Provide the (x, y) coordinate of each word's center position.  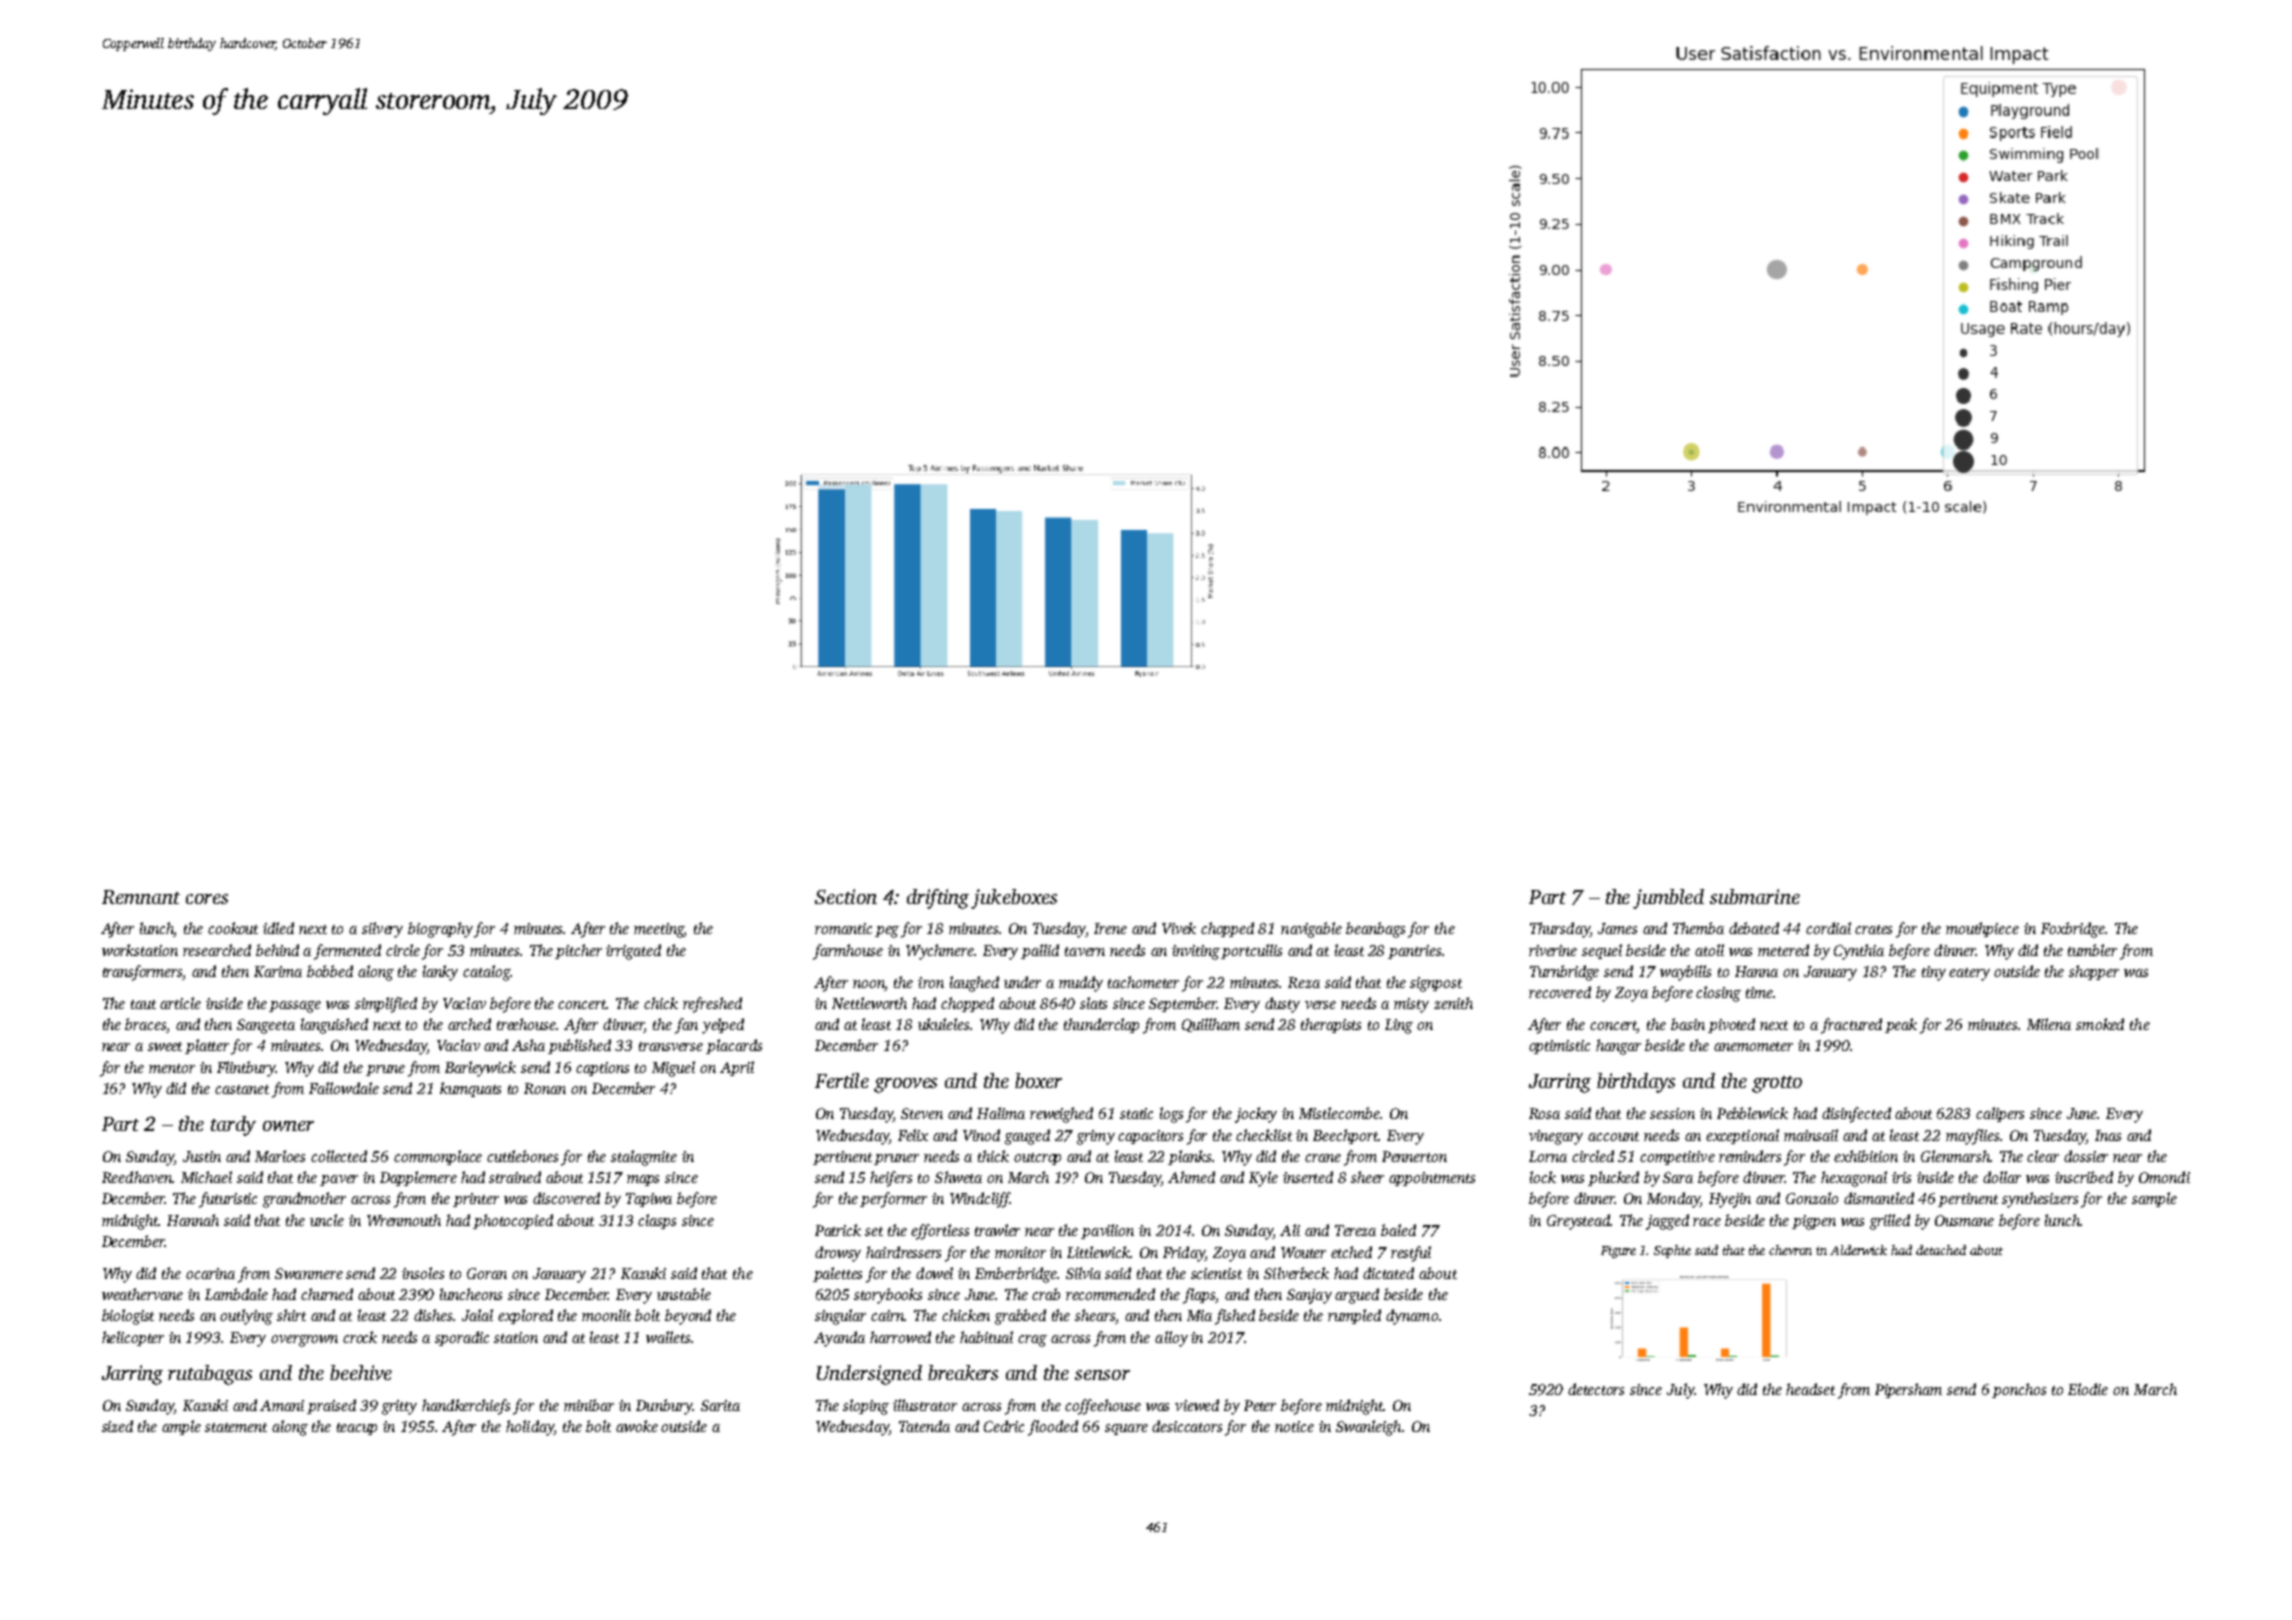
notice (1294, 1426)
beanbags (1375, 930)
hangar (1618, 1047)
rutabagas (210, 1375)
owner (288, 1126)
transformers (143, 973)
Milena (2049, 1024)
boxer (1038, 1080)
